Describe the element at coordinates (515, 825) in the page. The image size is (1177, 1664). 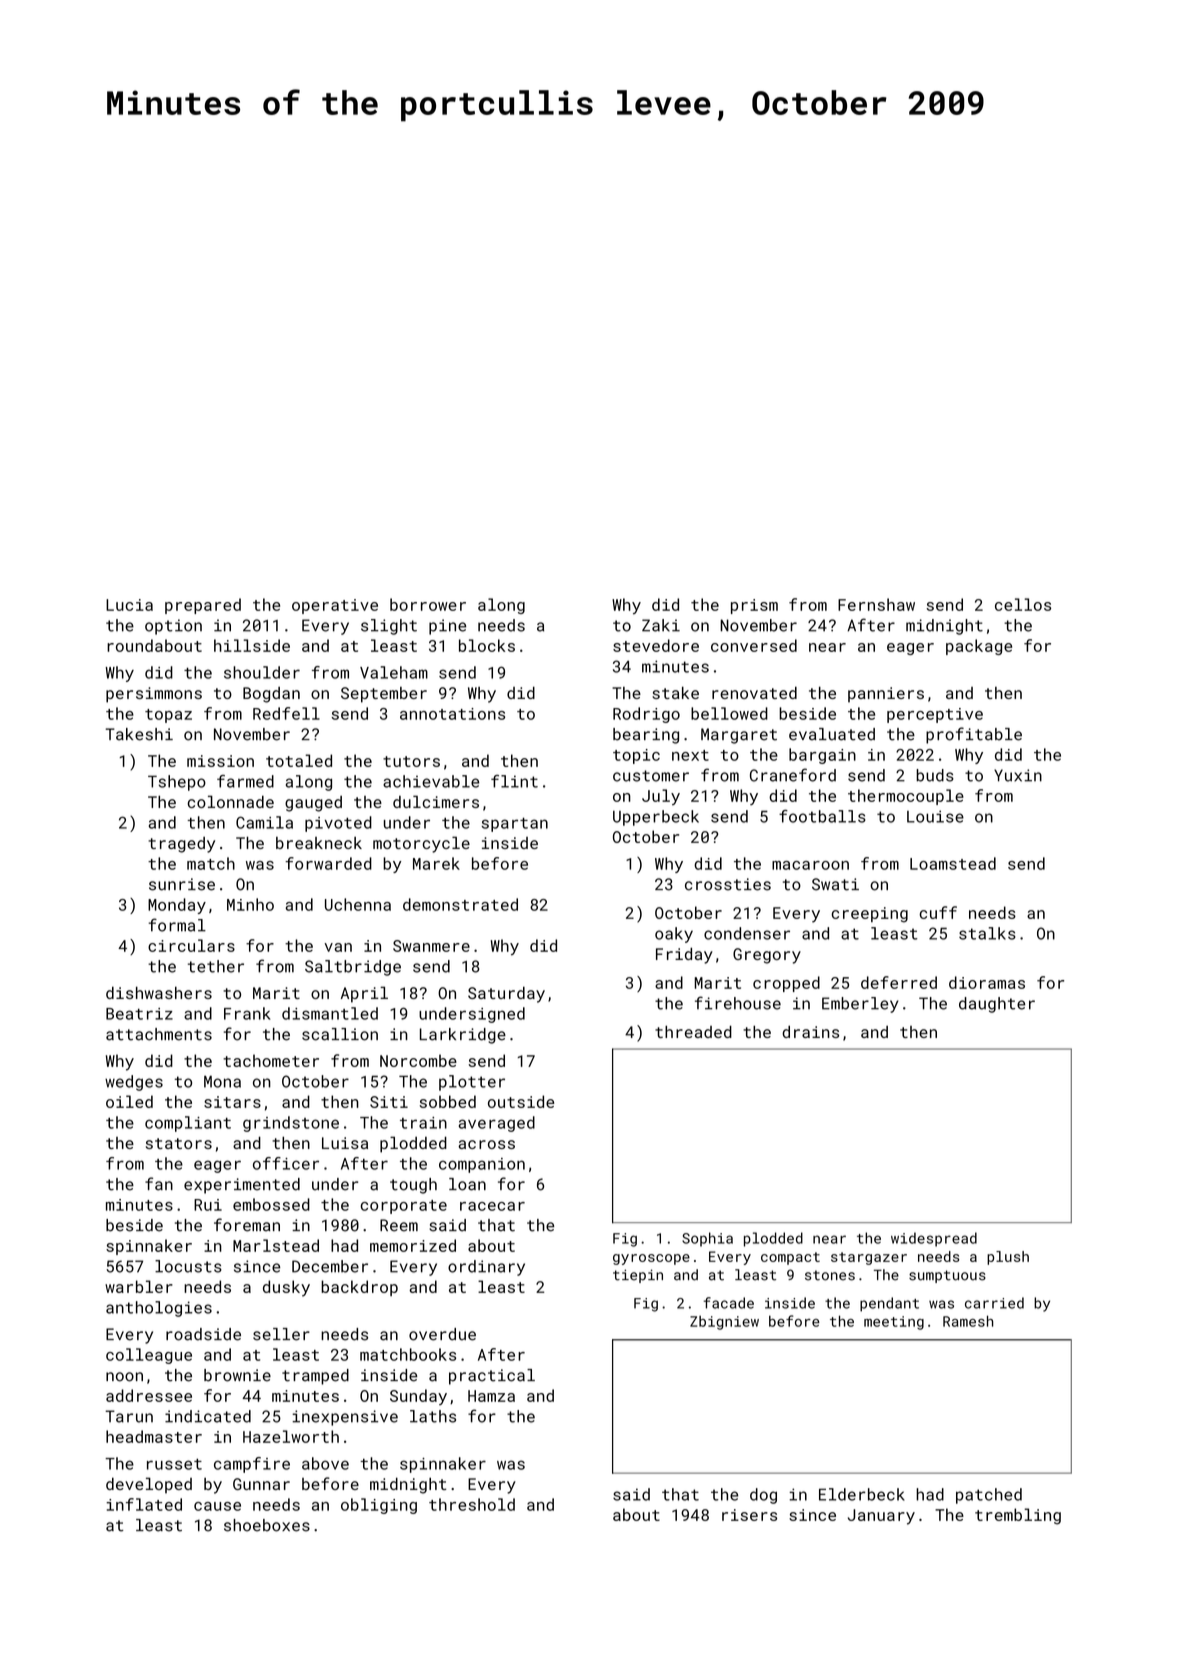
I see `spartan` at that location.
